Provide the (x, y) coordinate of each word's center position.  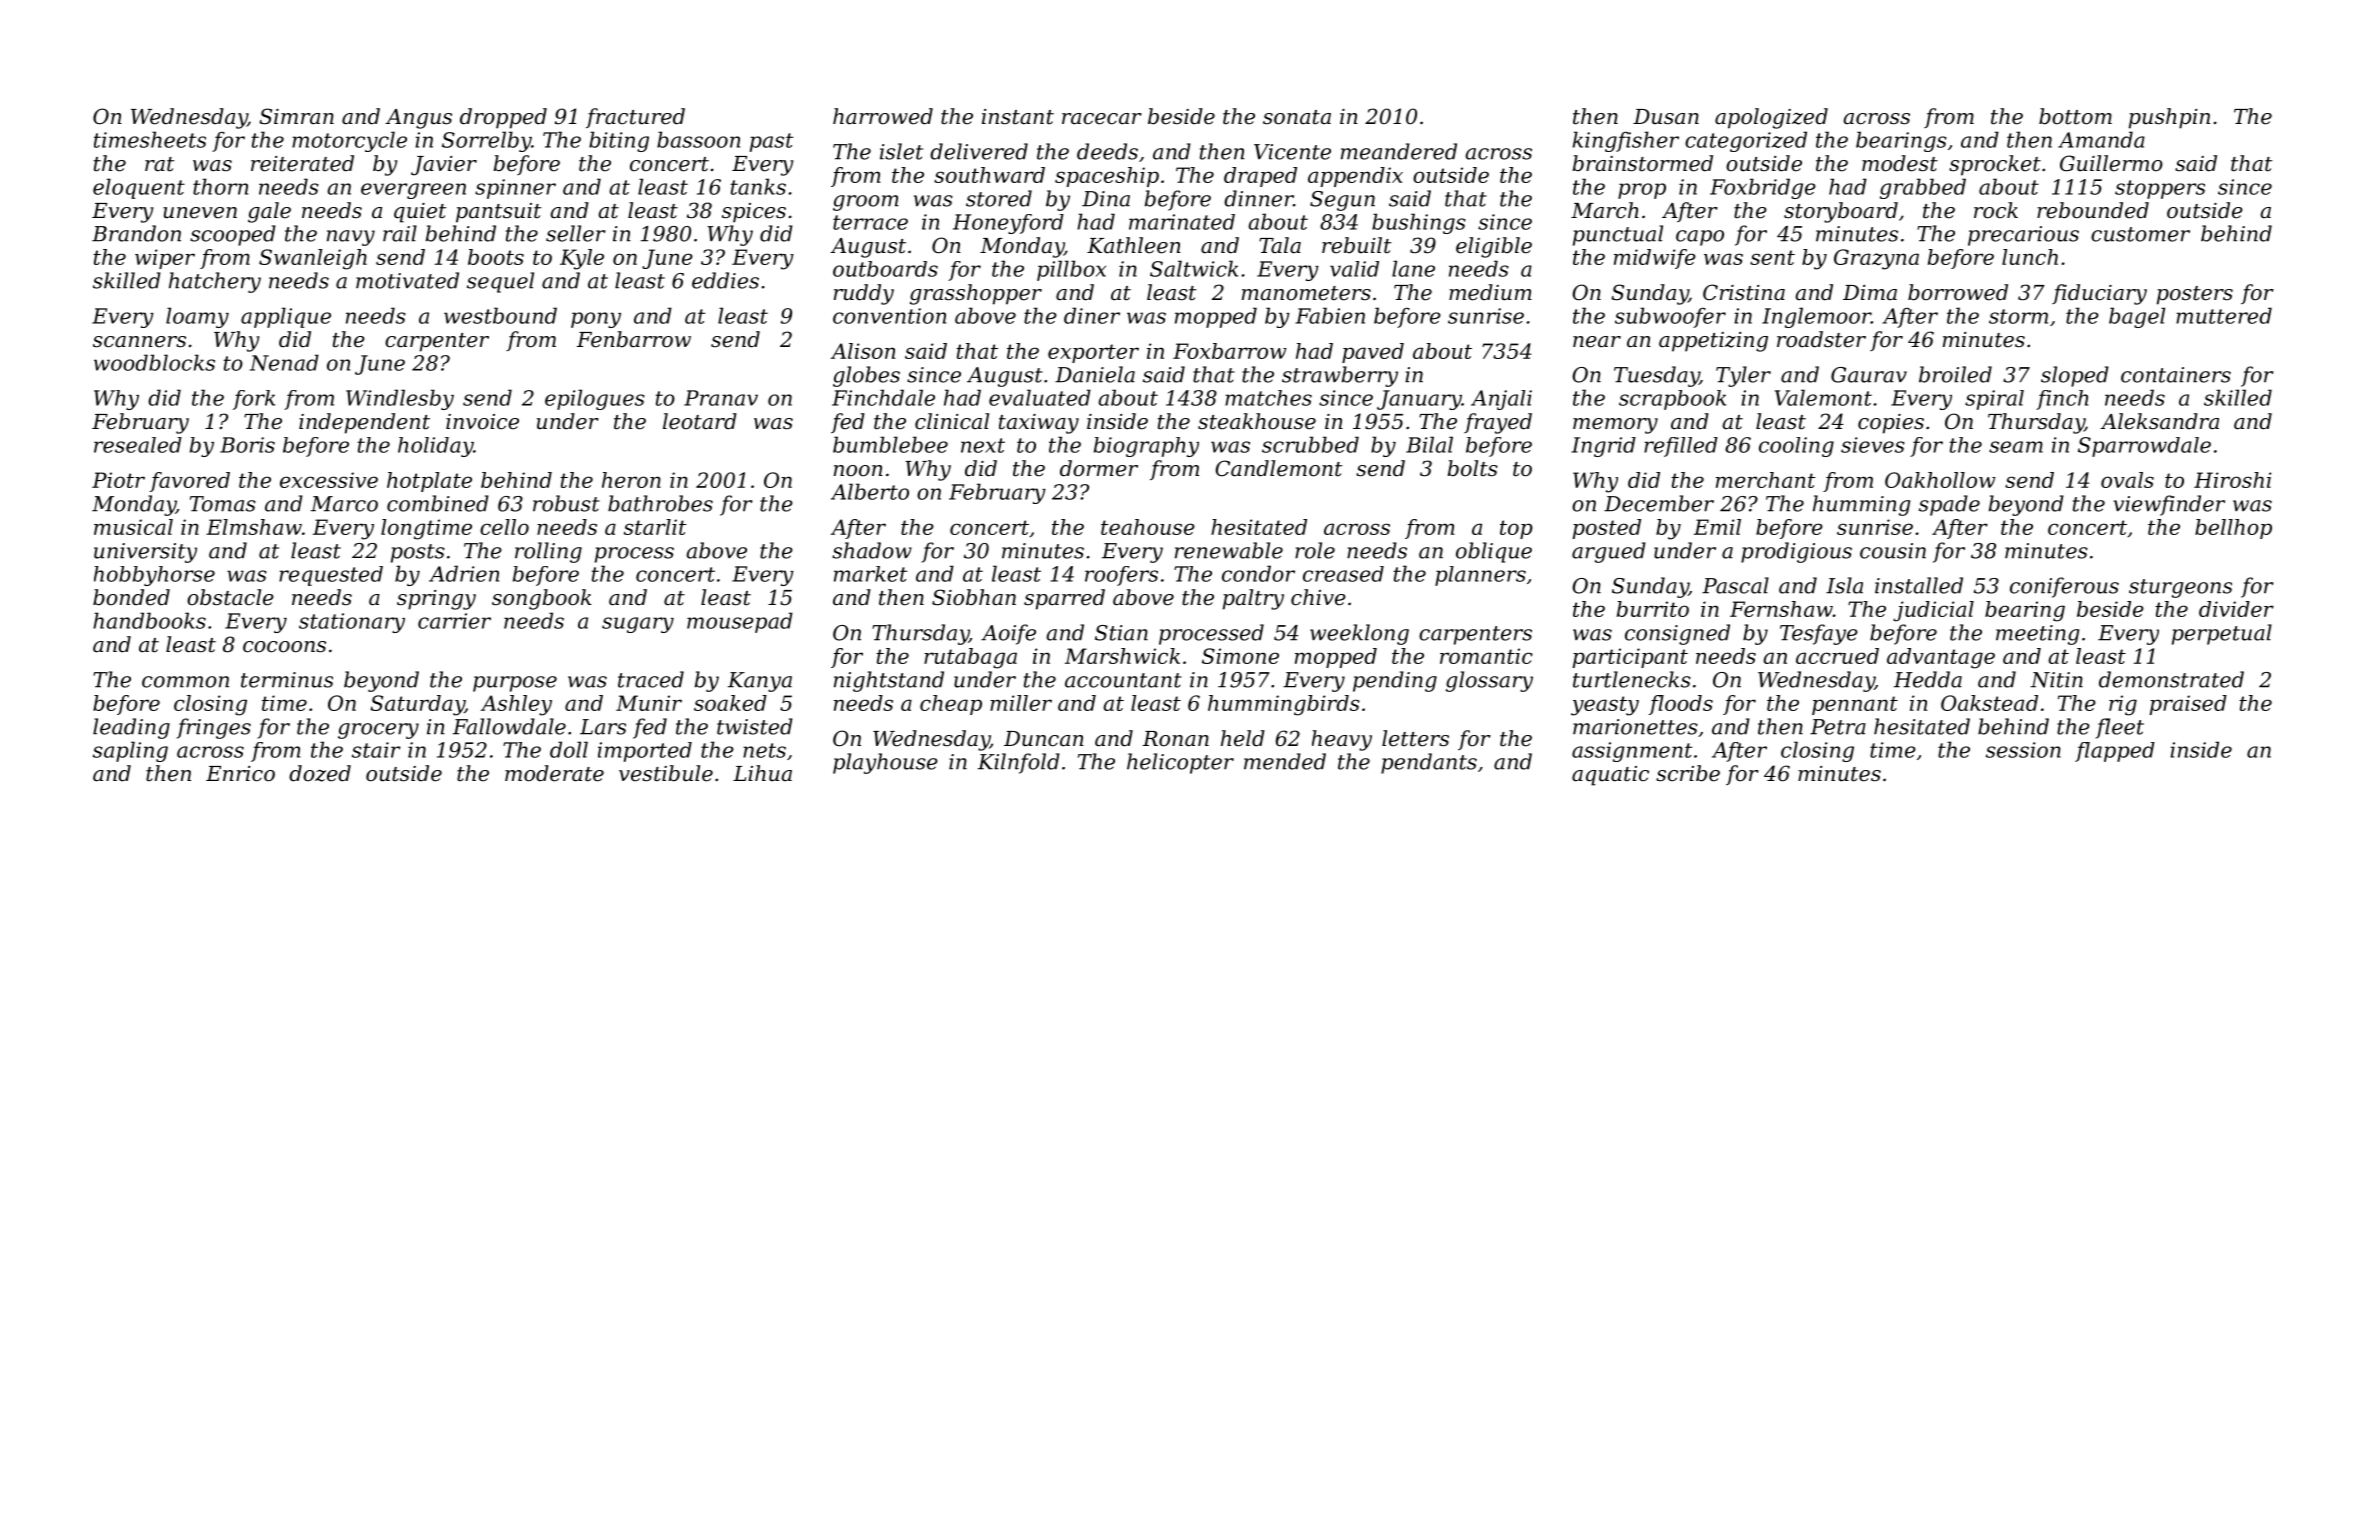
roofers (1121, 576)
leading (131, 728)
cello (504, 527)
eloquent (139, 188)
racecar (1102, 119)
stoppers (2160, 189)
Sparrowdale (2144, 447)
